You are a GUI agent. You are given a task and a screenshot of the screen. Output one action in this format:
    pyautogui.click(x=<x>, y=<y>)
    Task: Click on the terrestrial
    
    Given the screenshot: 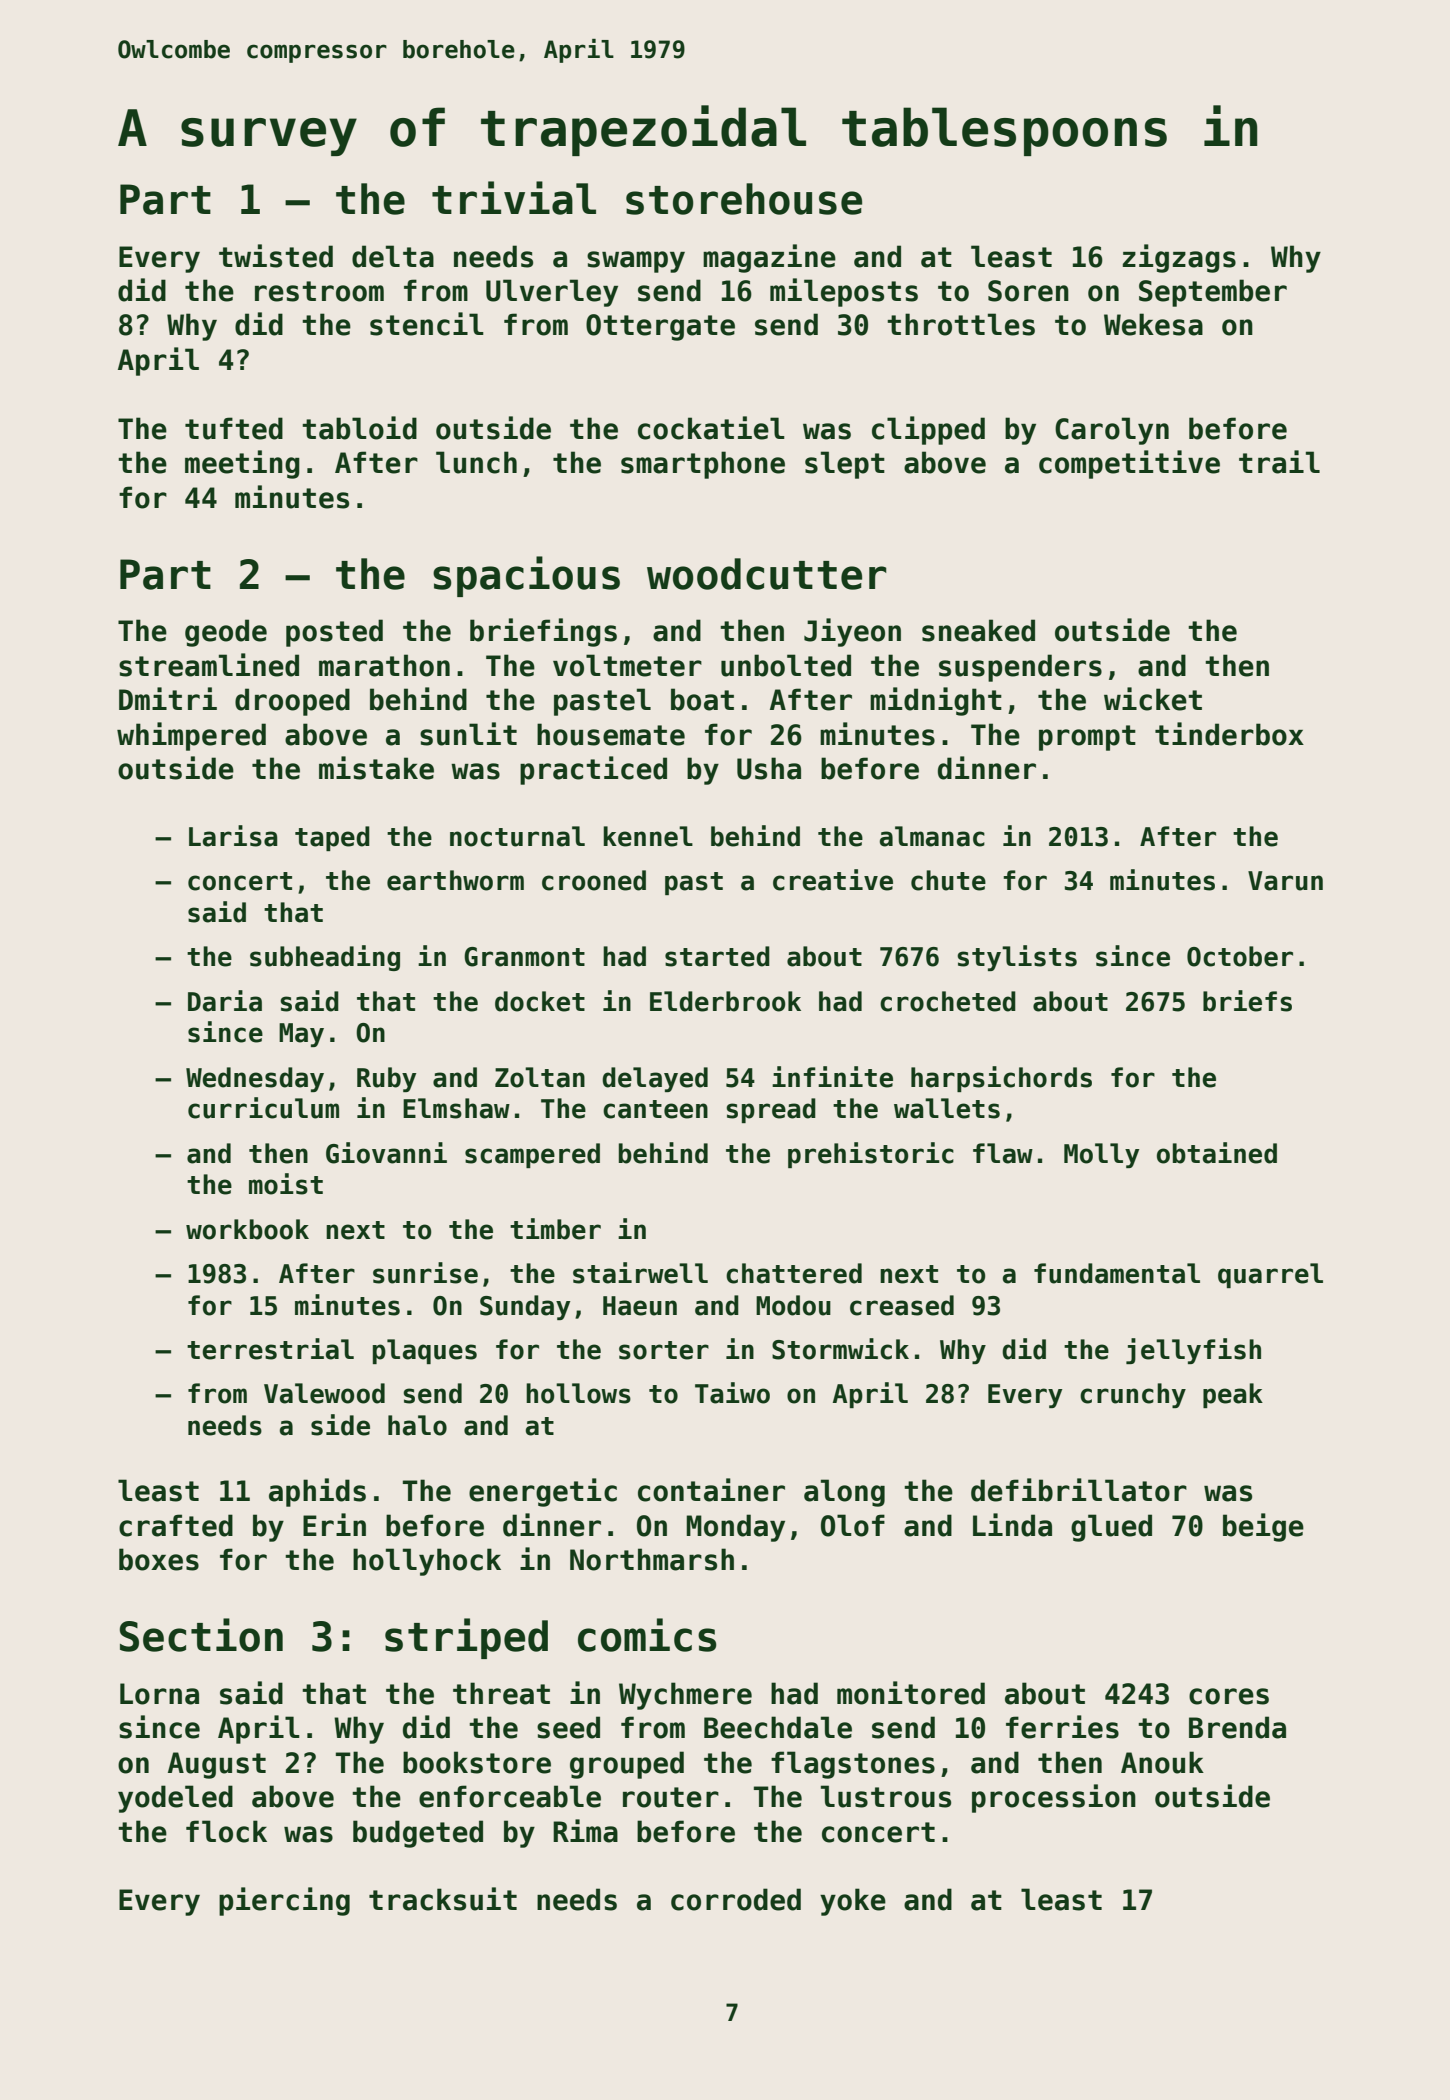 What is the action you would take?
    pyautogui.click(x=270, y=1349)
